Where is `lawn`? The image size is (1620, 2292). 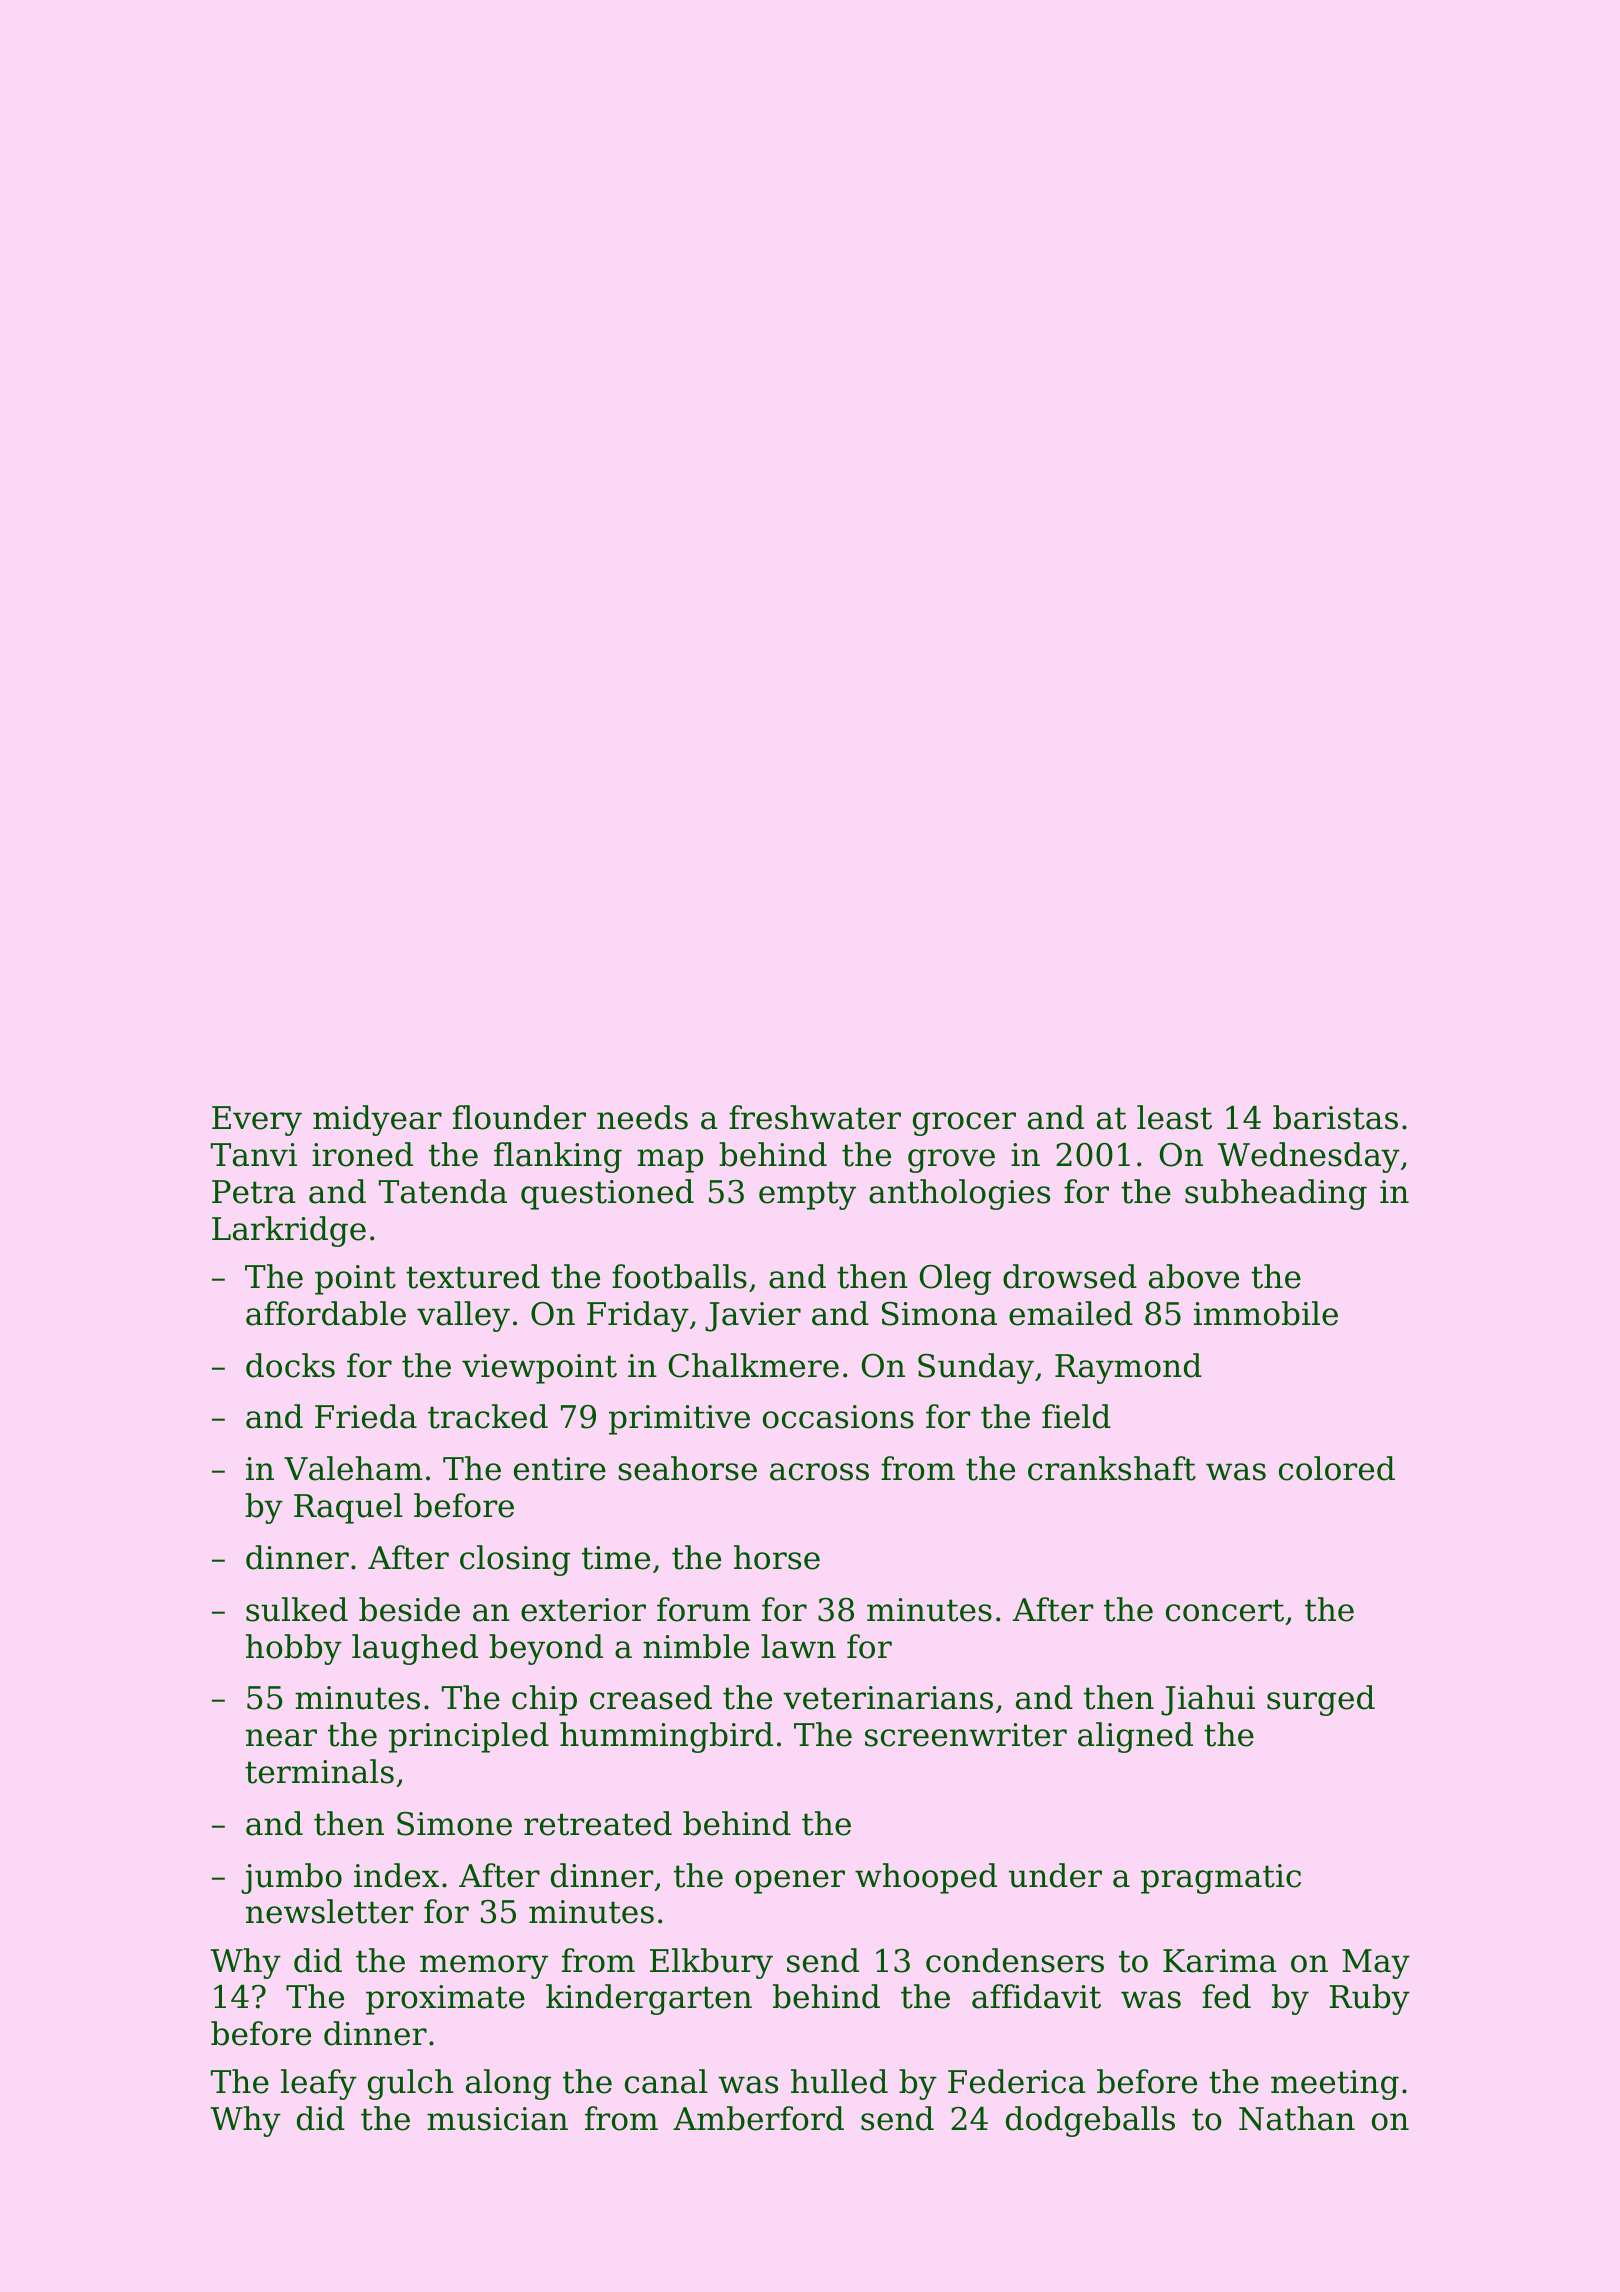
lawn is located at coordinates (798, 1646).
